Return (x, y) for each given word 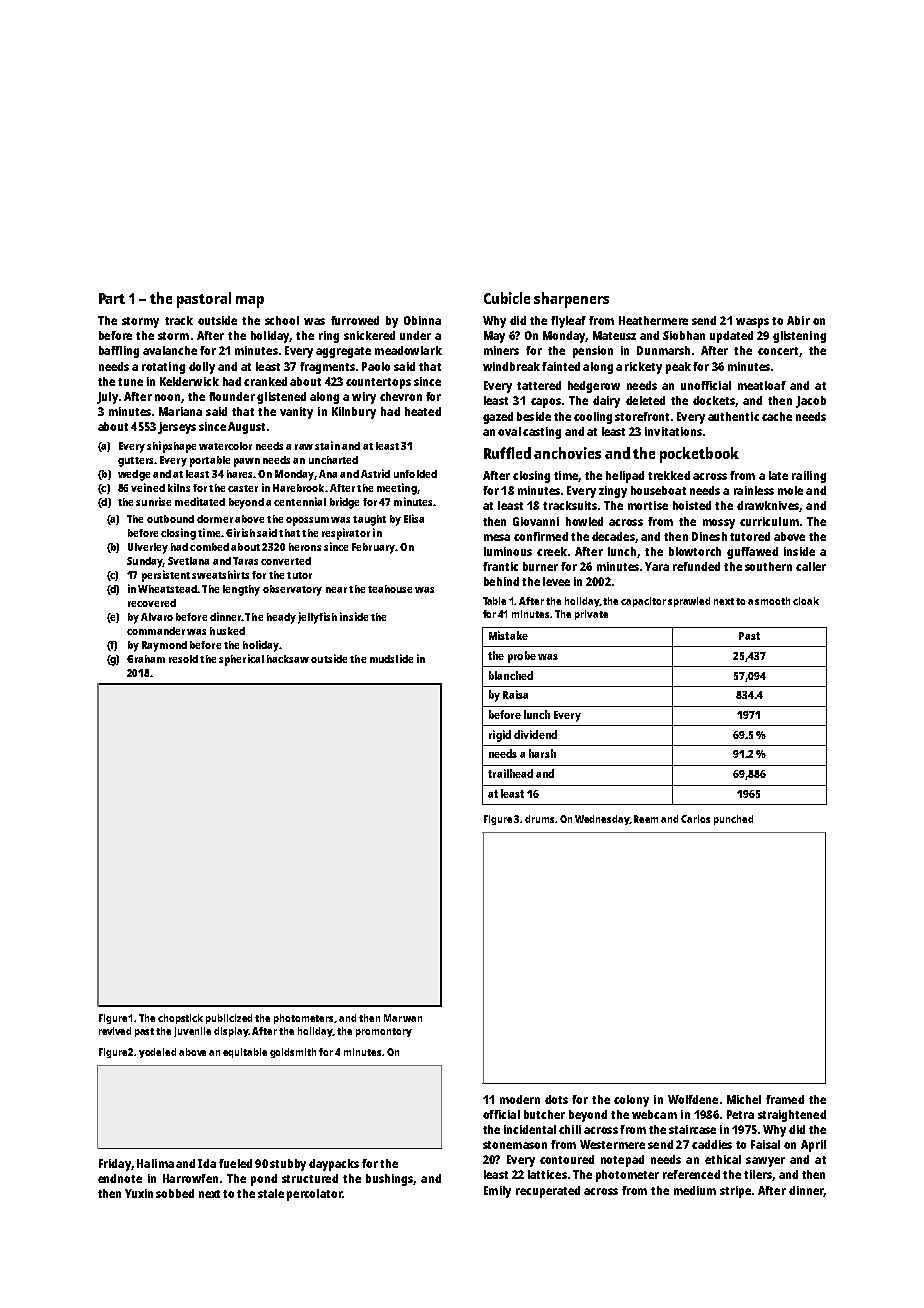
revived (115, 1031)
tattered (539, 385)
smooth (772, 601)
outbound (170, 519)
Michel (744, 1099)
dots (556, 1099)
